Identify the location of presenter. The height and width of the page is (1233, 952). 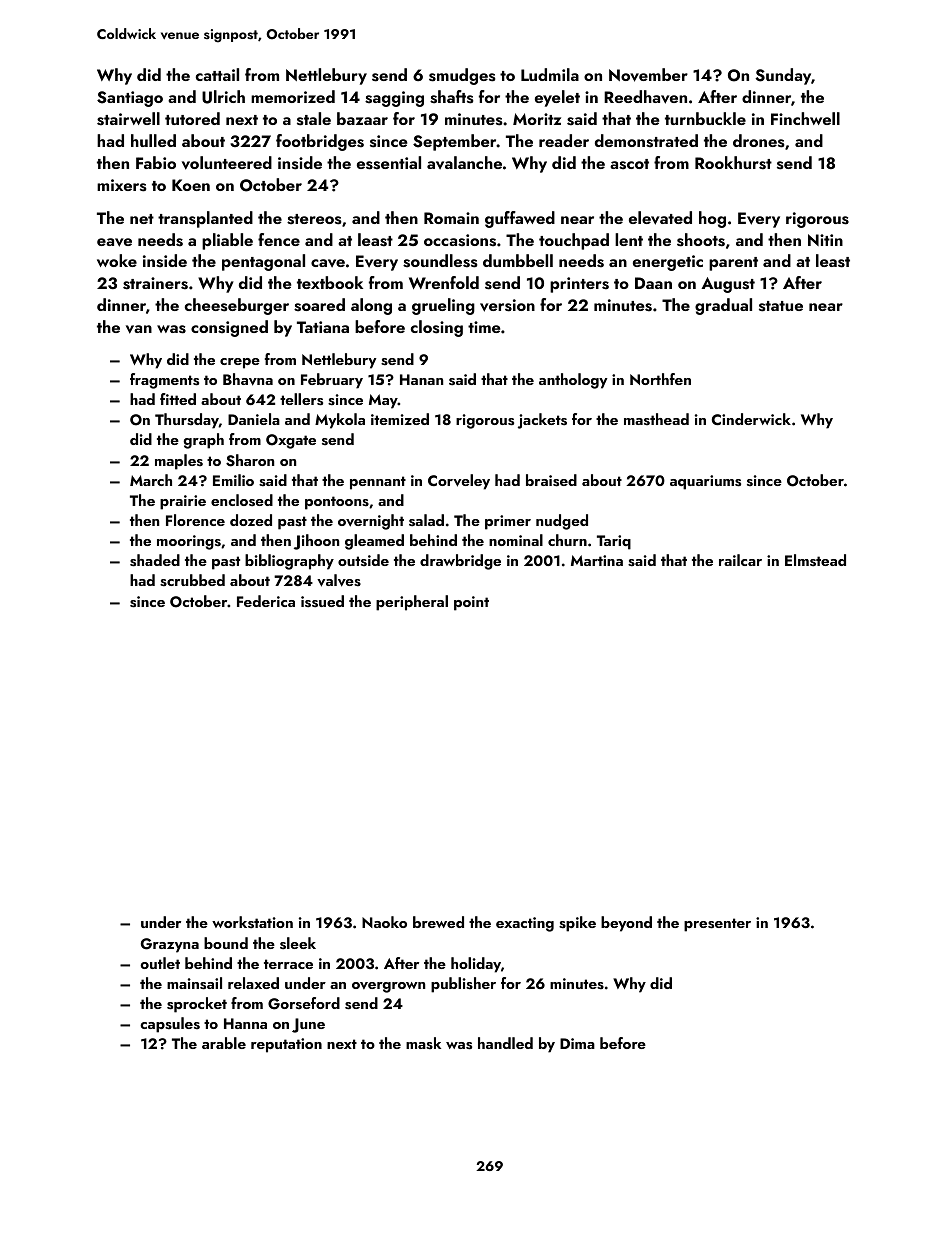
(717, 925).
